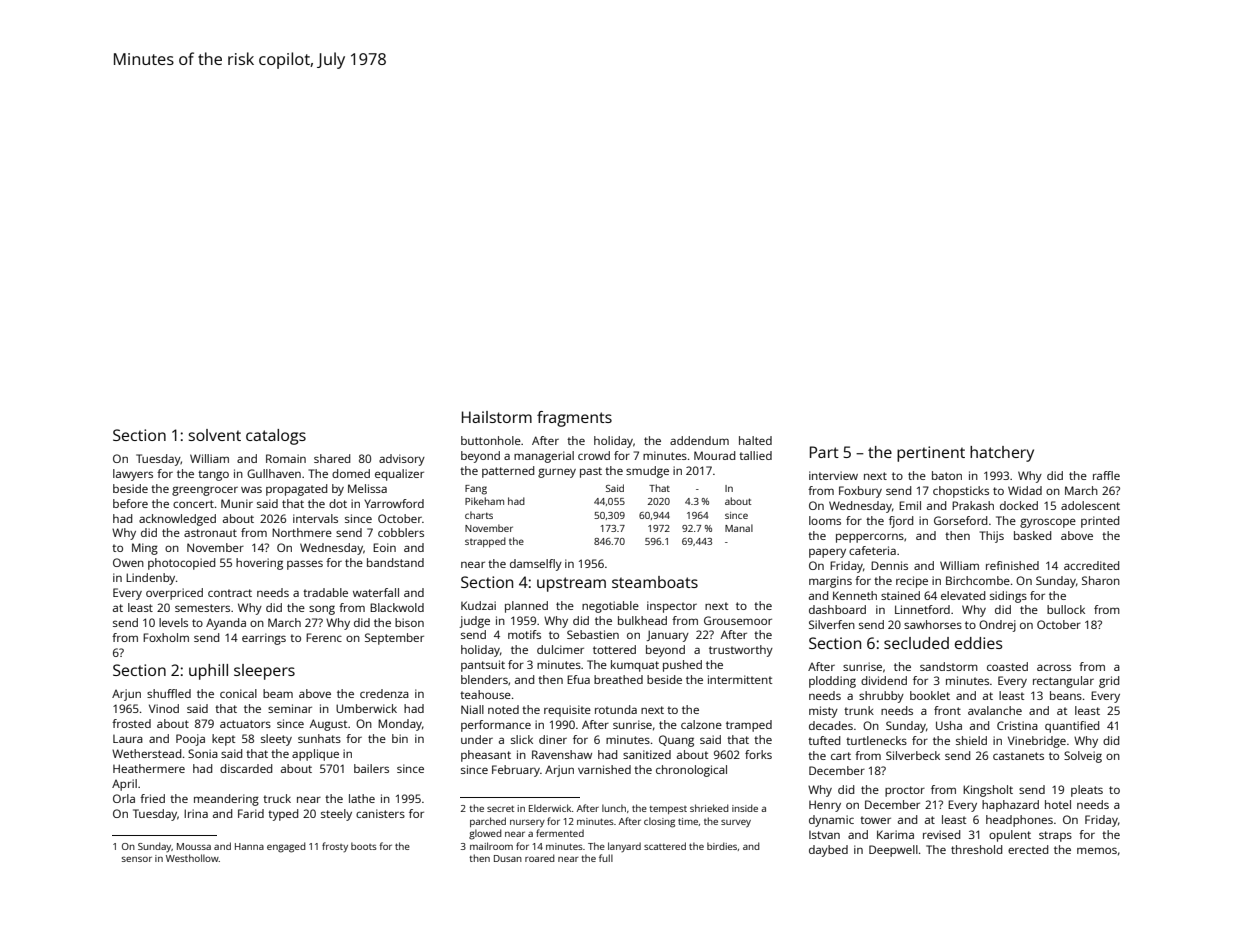 The image size is (1233, 952). What do you see at coordinates (916, 643) in the screenshot?
I see `secluded` at bounding box center [916, 643].
